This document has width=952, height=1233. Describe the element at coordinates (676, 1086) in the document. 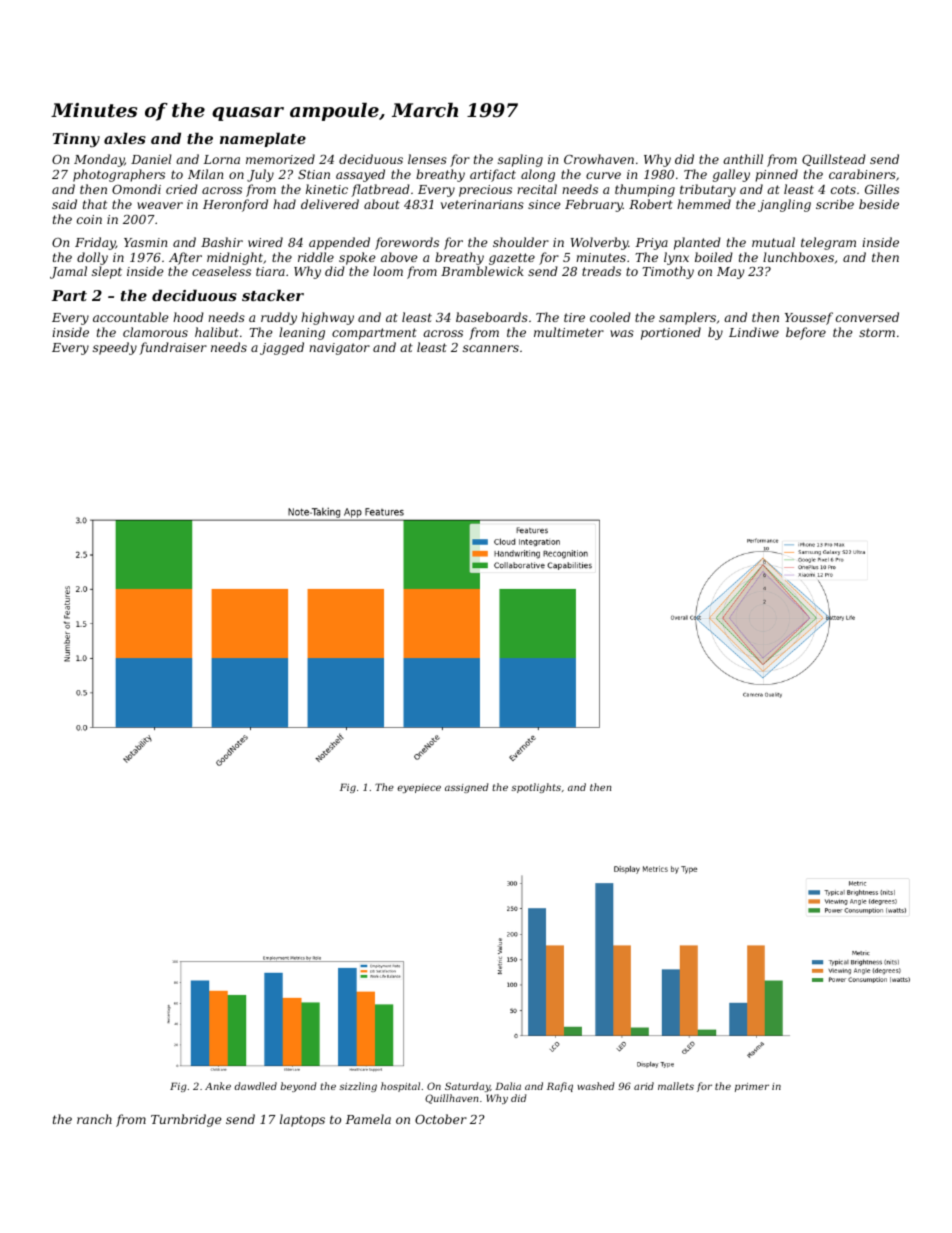

I see `mallets` at that location.
